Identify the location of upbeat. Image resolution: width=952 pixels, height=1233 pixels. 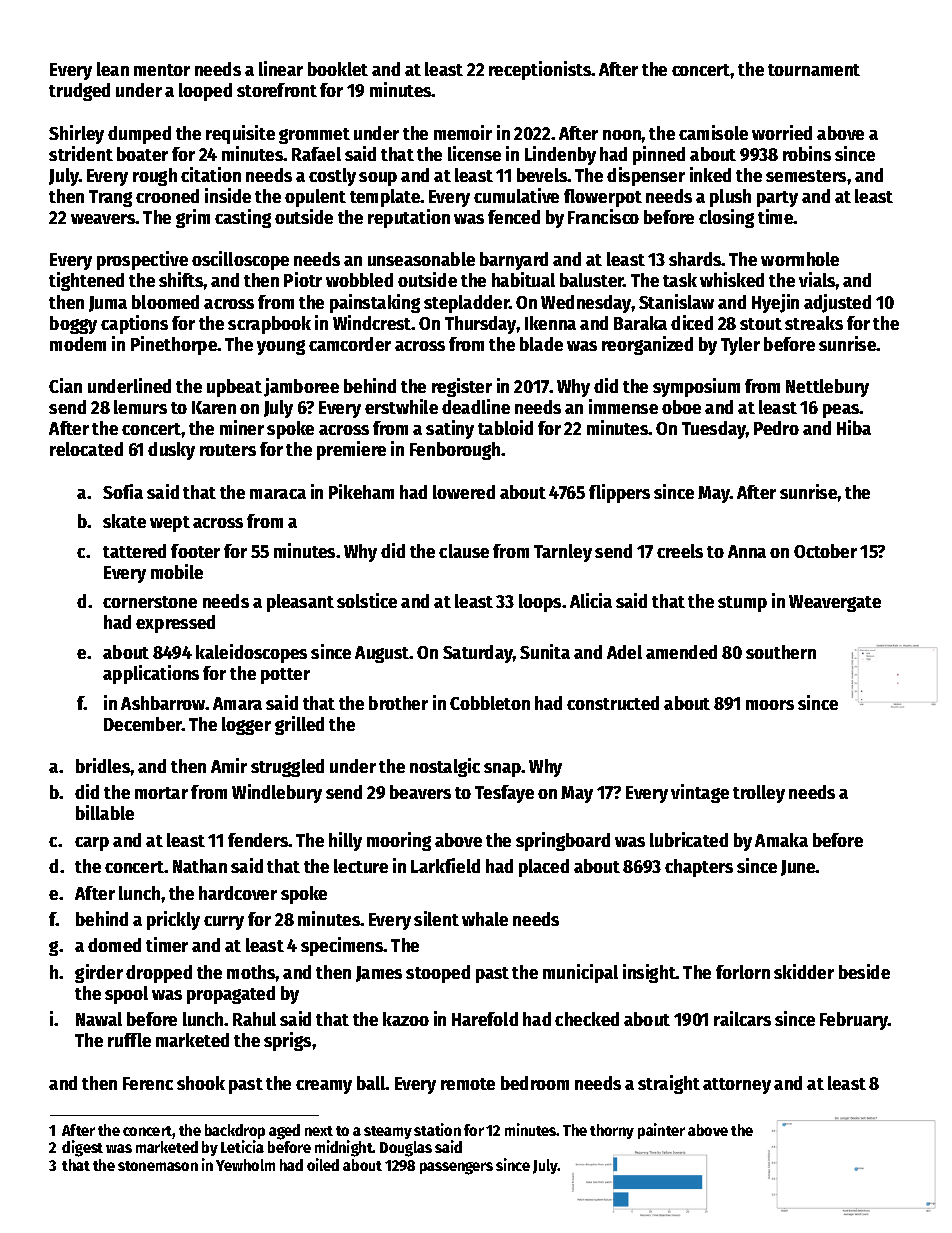
(234, 388).
